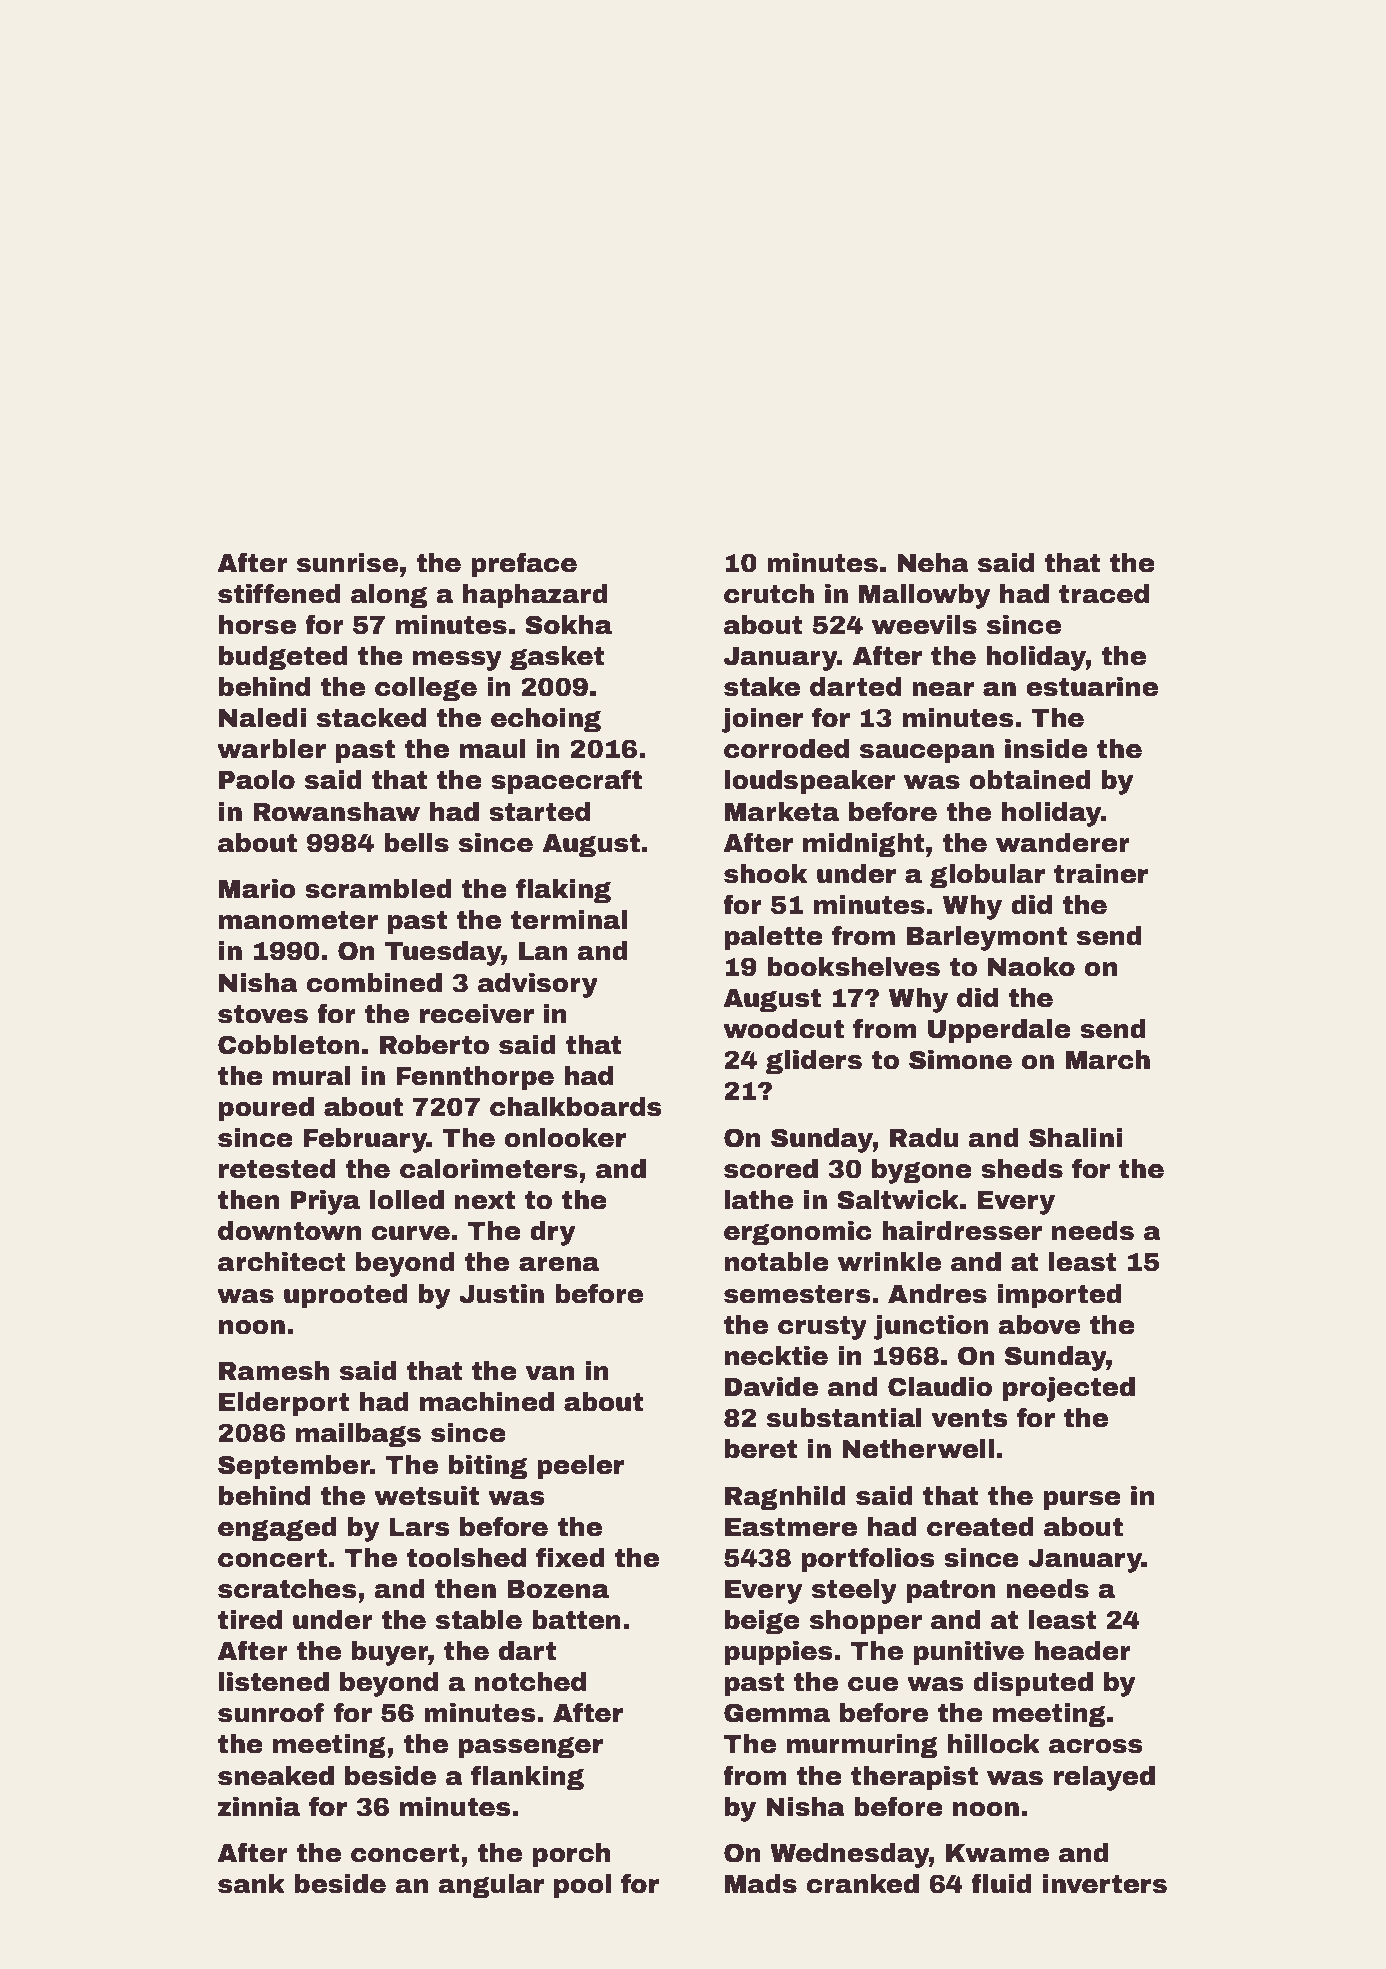  What do you see at coordinates (1063, 843) in the screenshot?
I see `wanderer` at bounding box center [1063, 843].
